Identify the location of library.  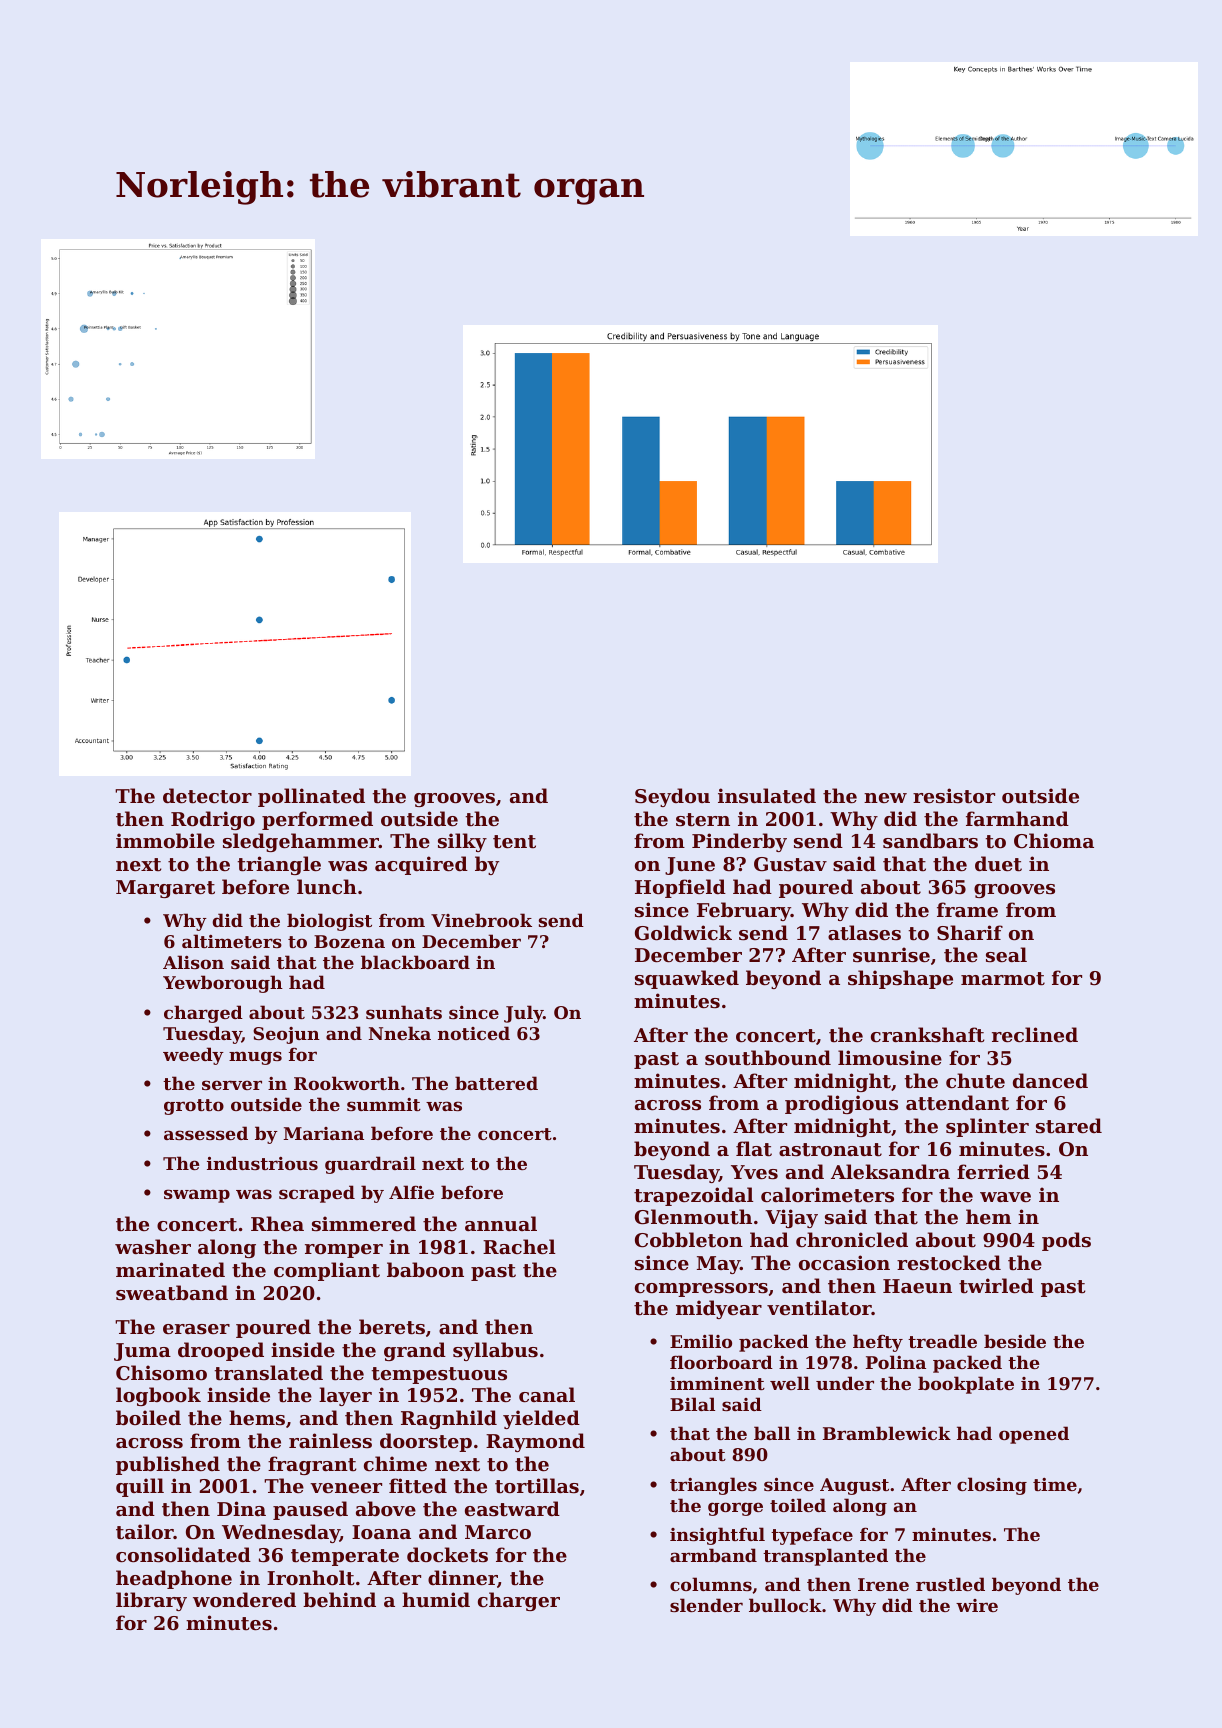
(151, 1601).
